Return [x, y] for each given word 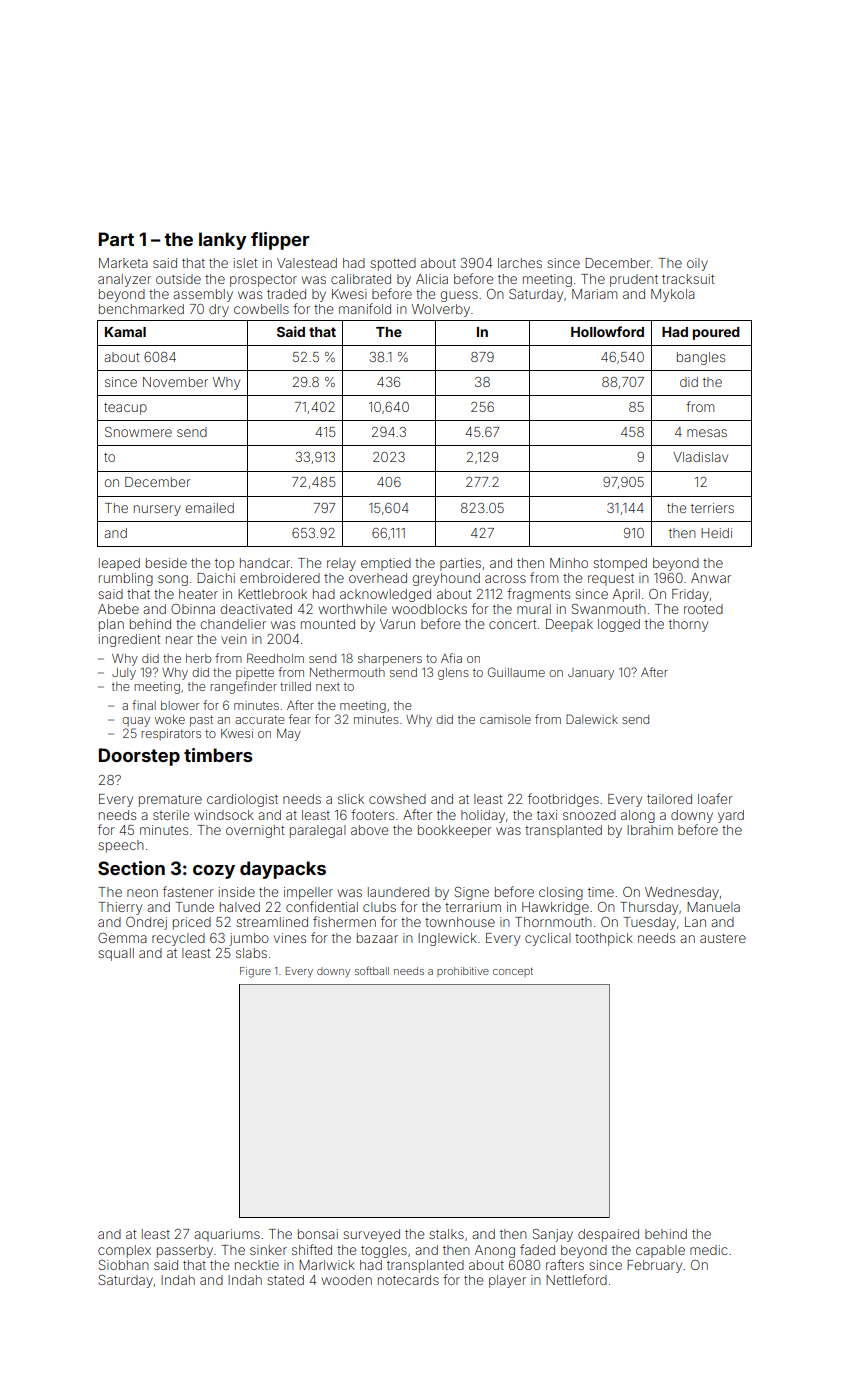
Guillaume [516, 672]
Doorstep [139, 757]
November [175, 382]
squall [116, 954]
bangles [701, 358]
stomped [620, 564]
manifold [365, 308]
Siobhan [124, 1265]
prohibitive [463, 972]
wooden [347, 1280]
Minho [569, 563]
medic [709, 1250]
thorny [688, 625]
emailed [209, 508]
